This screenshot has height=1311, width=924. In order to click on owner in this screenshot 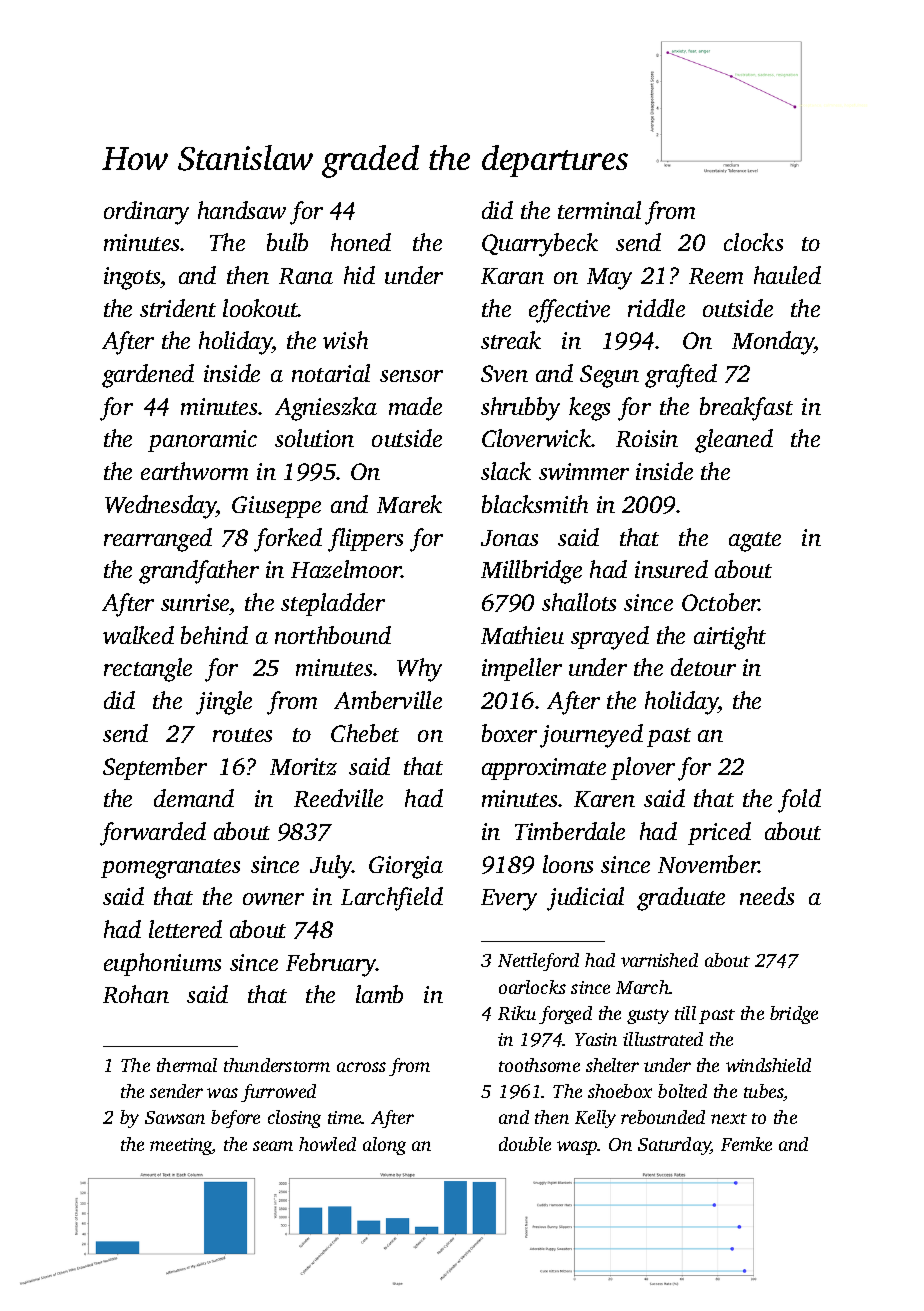, I will do `click(273, 899)`.
